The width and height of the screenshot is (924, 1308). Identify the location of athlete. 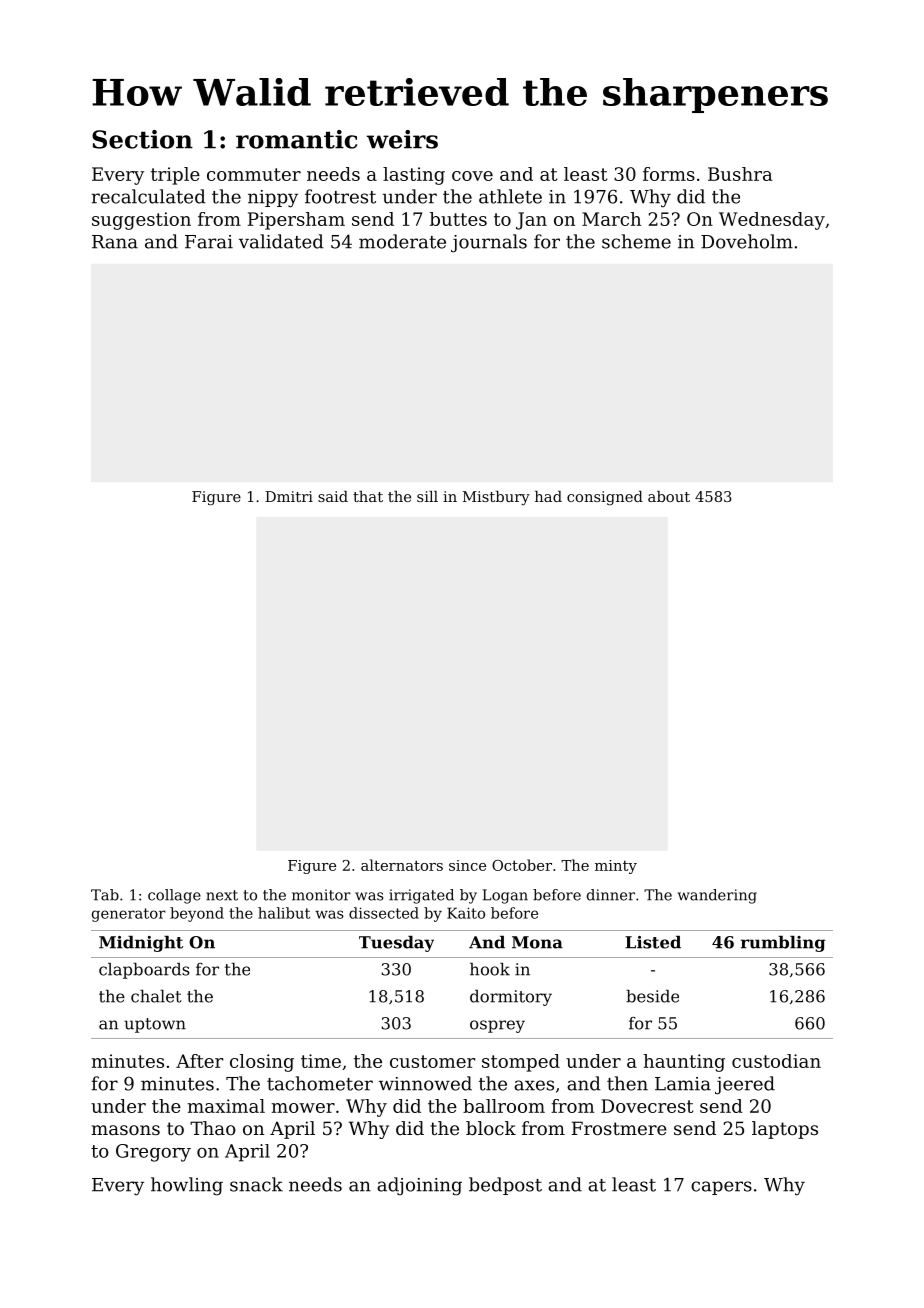
(510, 196).
